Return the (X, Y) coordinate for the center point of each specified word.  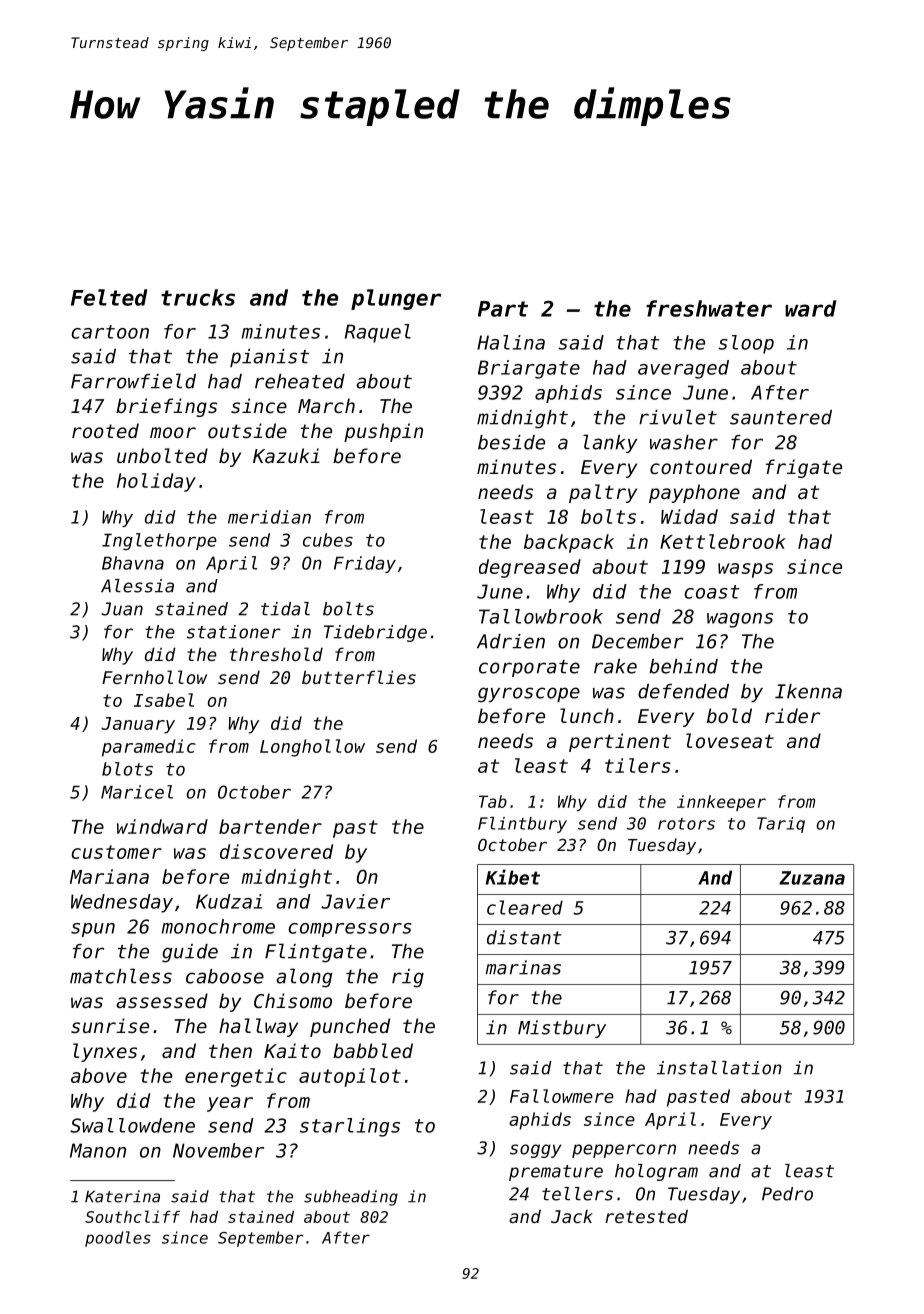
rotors (686, 824)
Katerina (122, 1196)
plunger (396, 299)
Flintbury (522, 825)
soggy (535, 1151)
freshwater (709, 308)
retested (646, 1216)
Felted (109, 297)
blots (127, 769)
